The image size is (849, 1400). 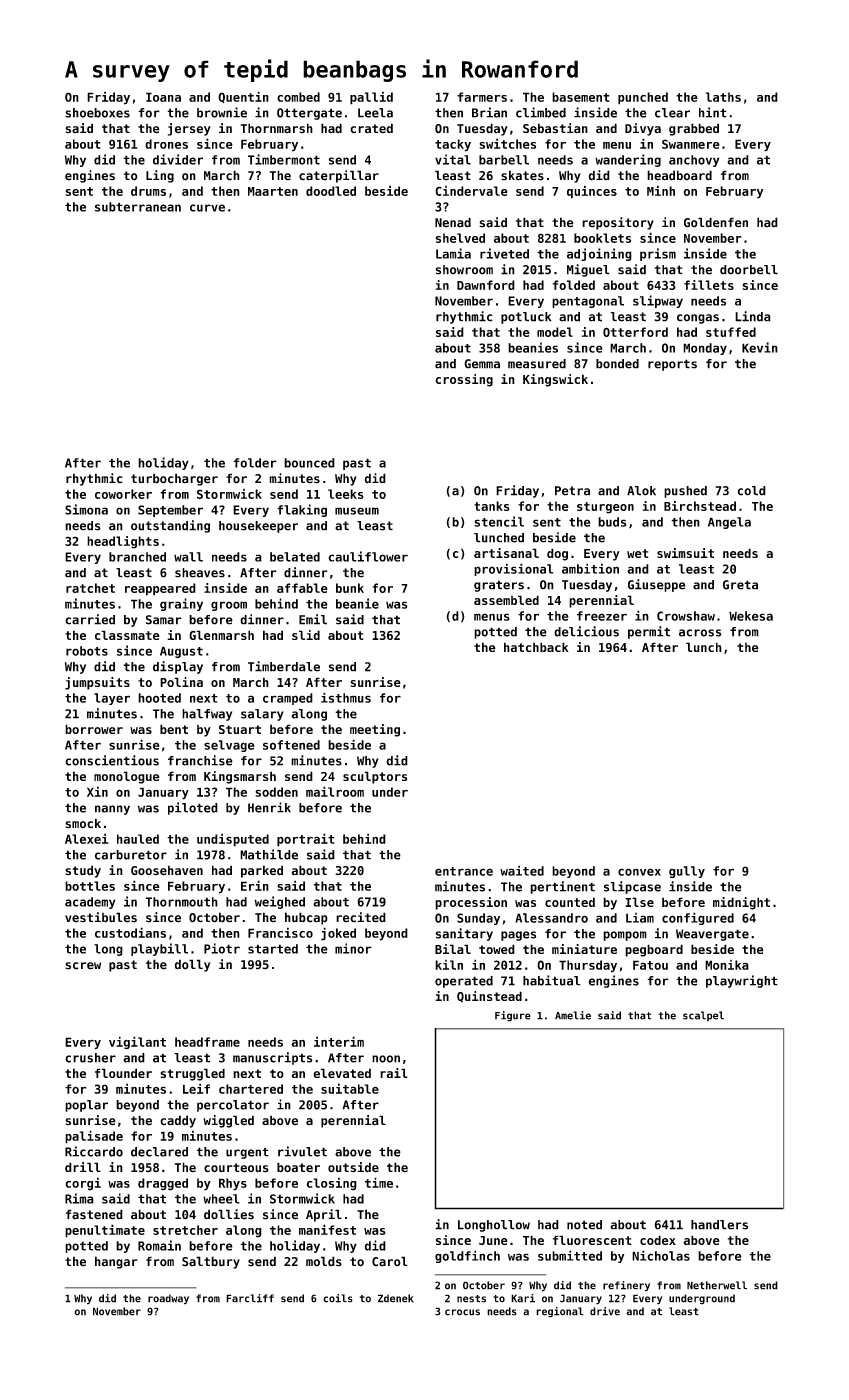 What do you see at coordinates (526, 318) in the screenshot?
I see `potluck` at bounding box center [526, 318].
